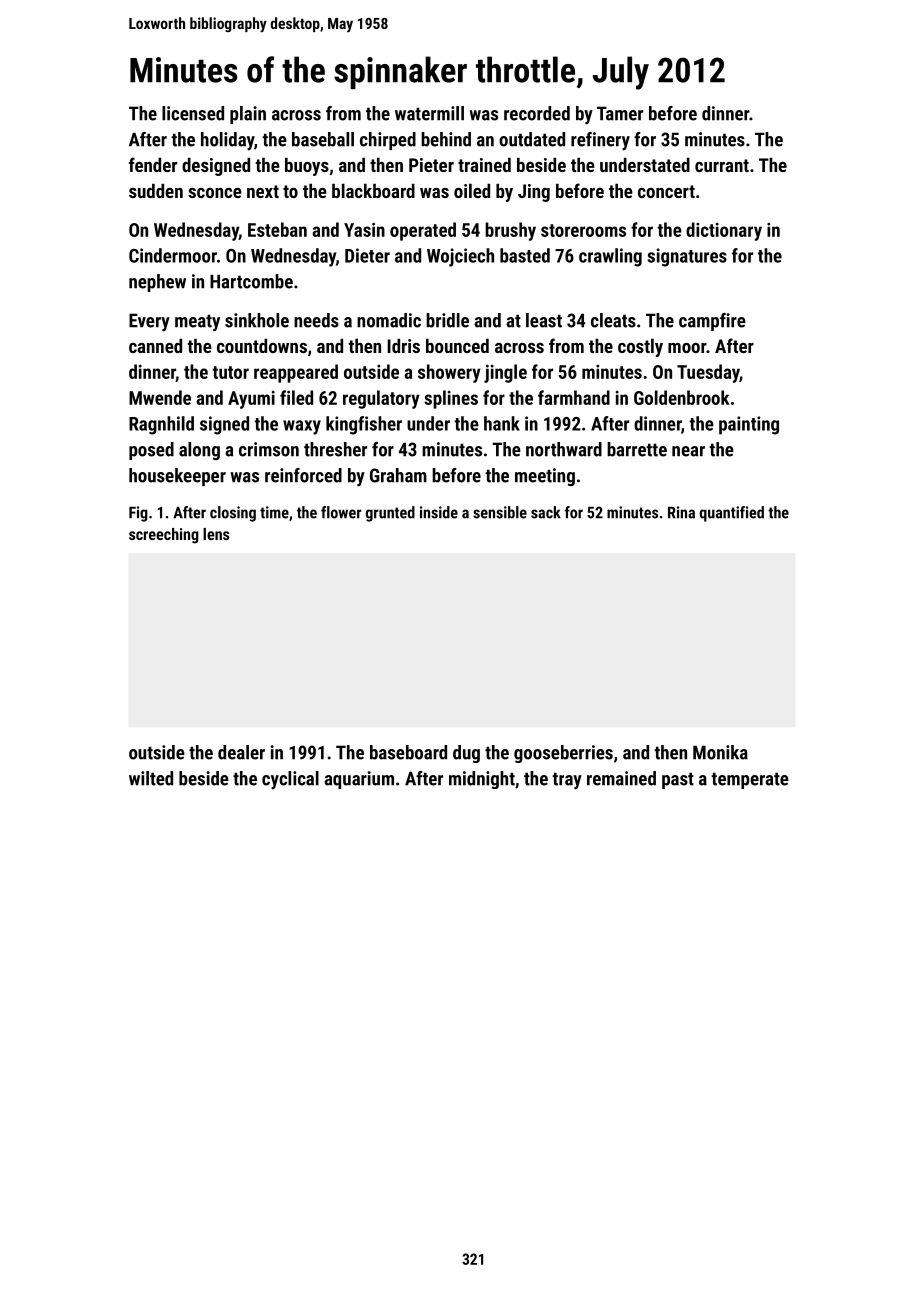 The height and width of the image is (1314, 924). Describe the element at coordinates (610, 257) in the image. I see `crawling` at that location.
